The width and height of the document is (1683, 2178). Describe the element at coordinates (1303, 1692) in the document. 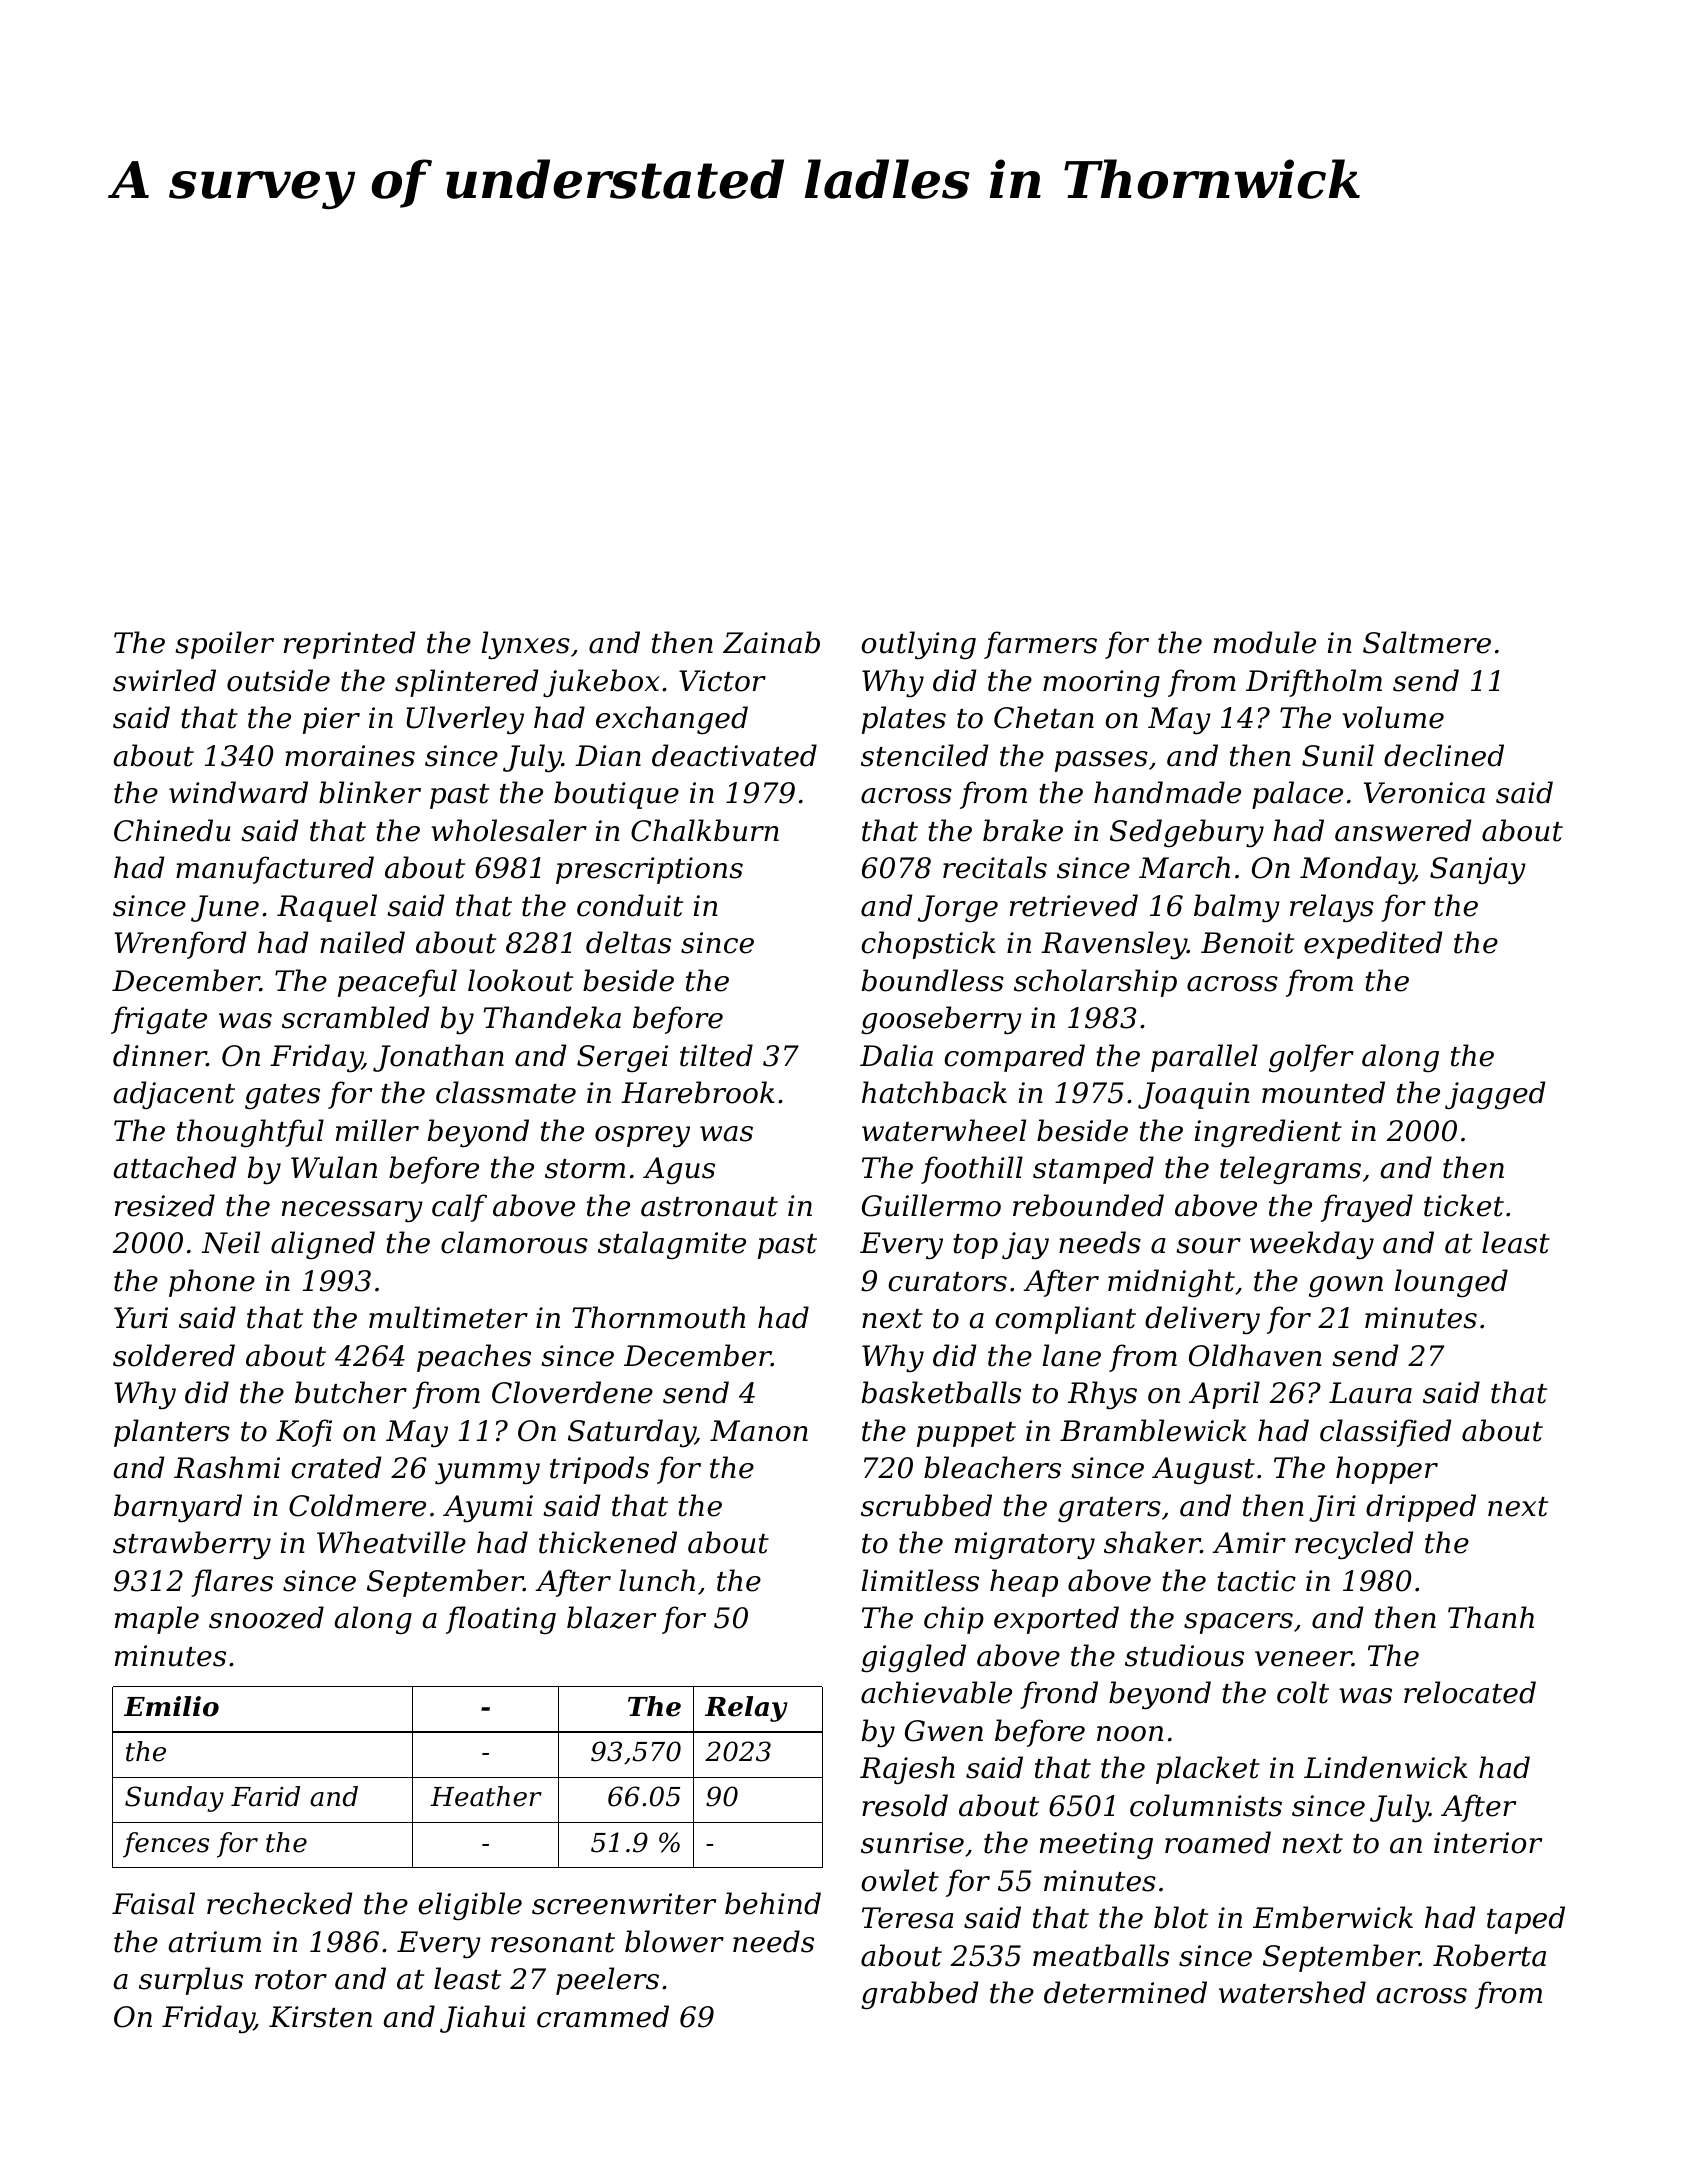

I see `colt` at that location.
